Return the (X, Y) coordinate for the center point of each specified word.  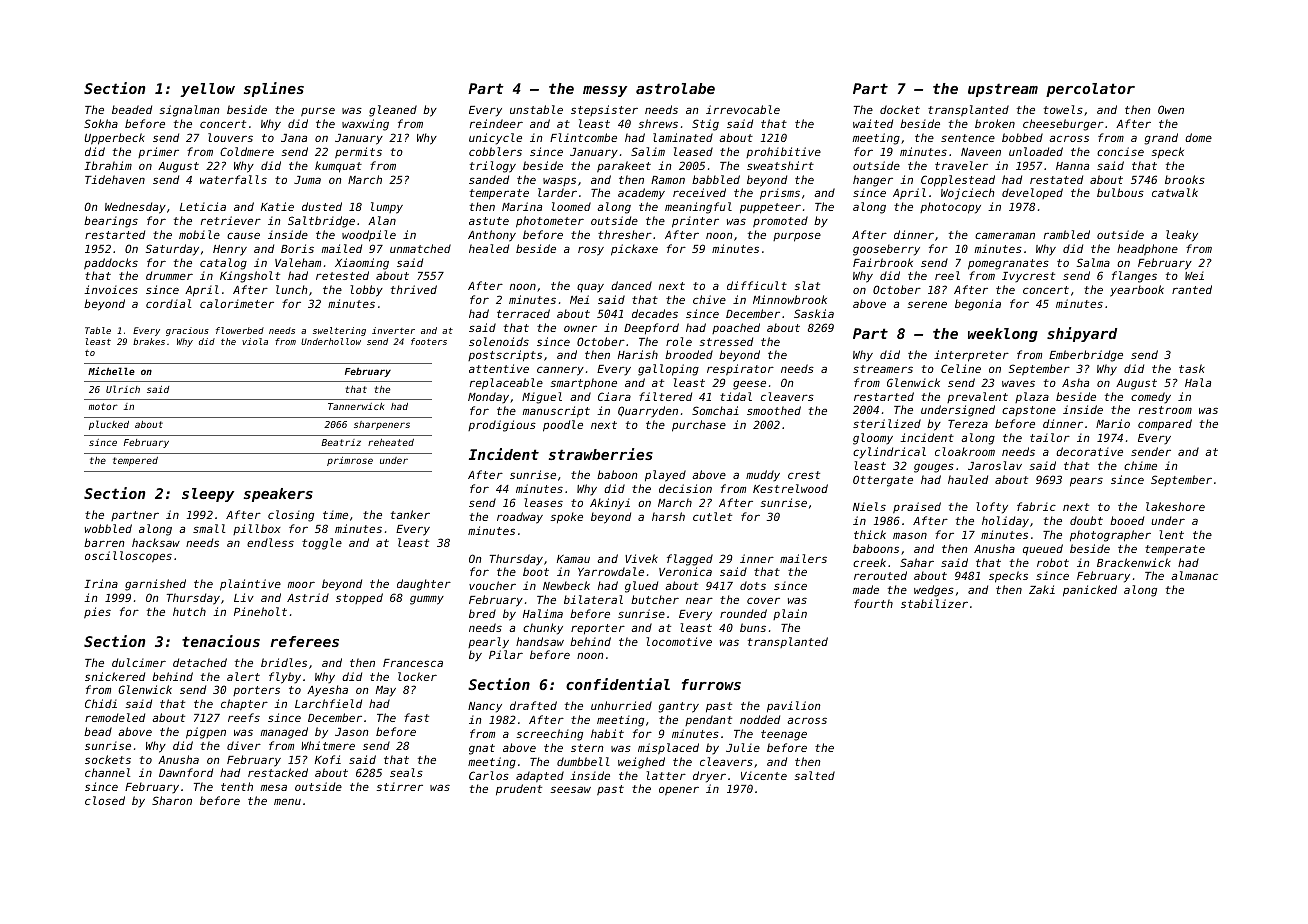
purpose (797, 237)
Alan (382, 220)
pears (1086, 482)
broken (995, 123)
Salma (1093, 262)
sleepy (208, 495)
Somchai (715, 410)
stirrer (400, 786)
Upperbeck (115, 139)
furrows (711, 684)
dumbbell (583, 761)
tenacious (221, 641)
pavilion (793, 707)
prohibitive (783, 152)
